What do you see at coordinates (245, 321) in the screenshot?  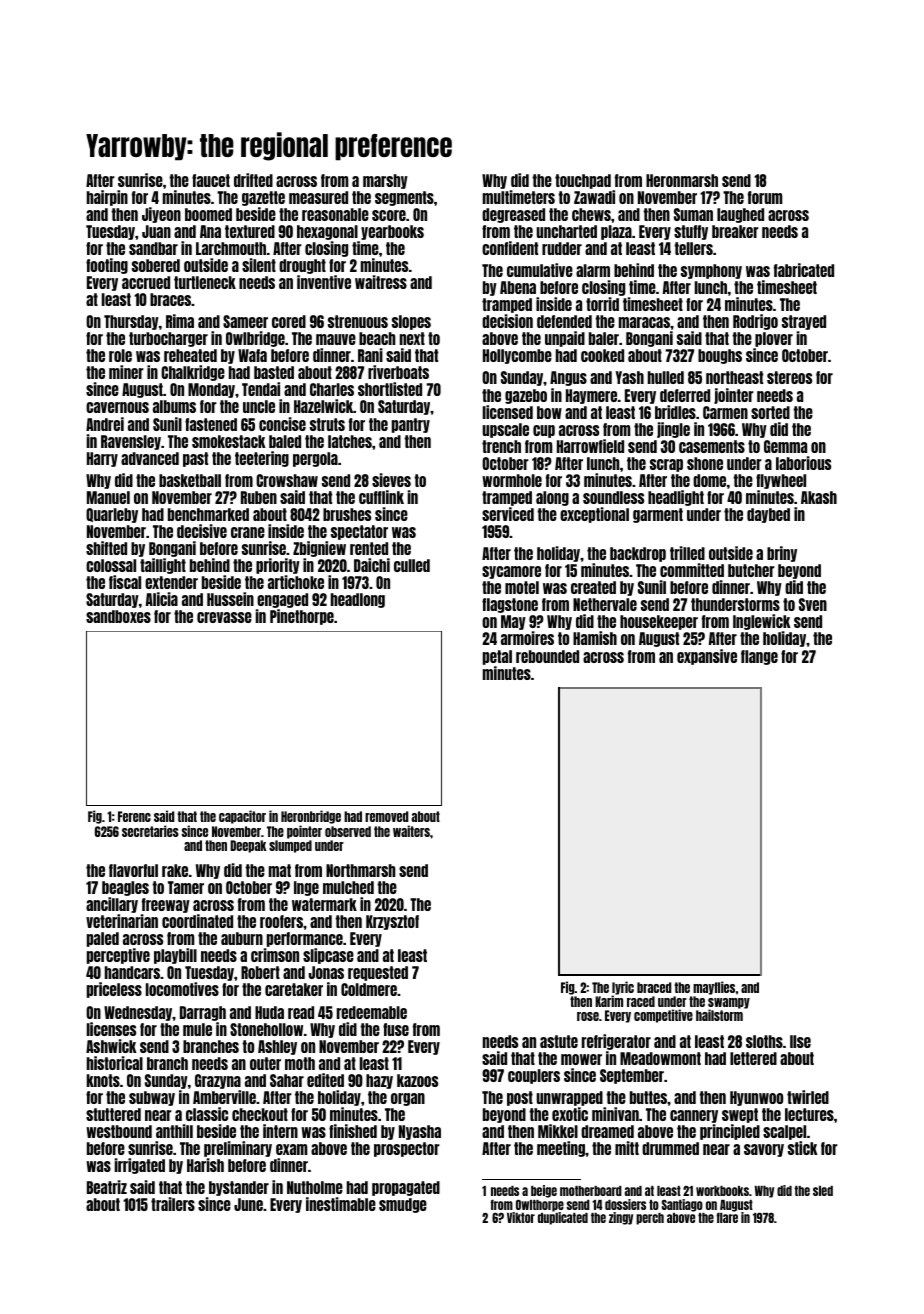 I see `Sameer` at bounding box center [245, 321].
